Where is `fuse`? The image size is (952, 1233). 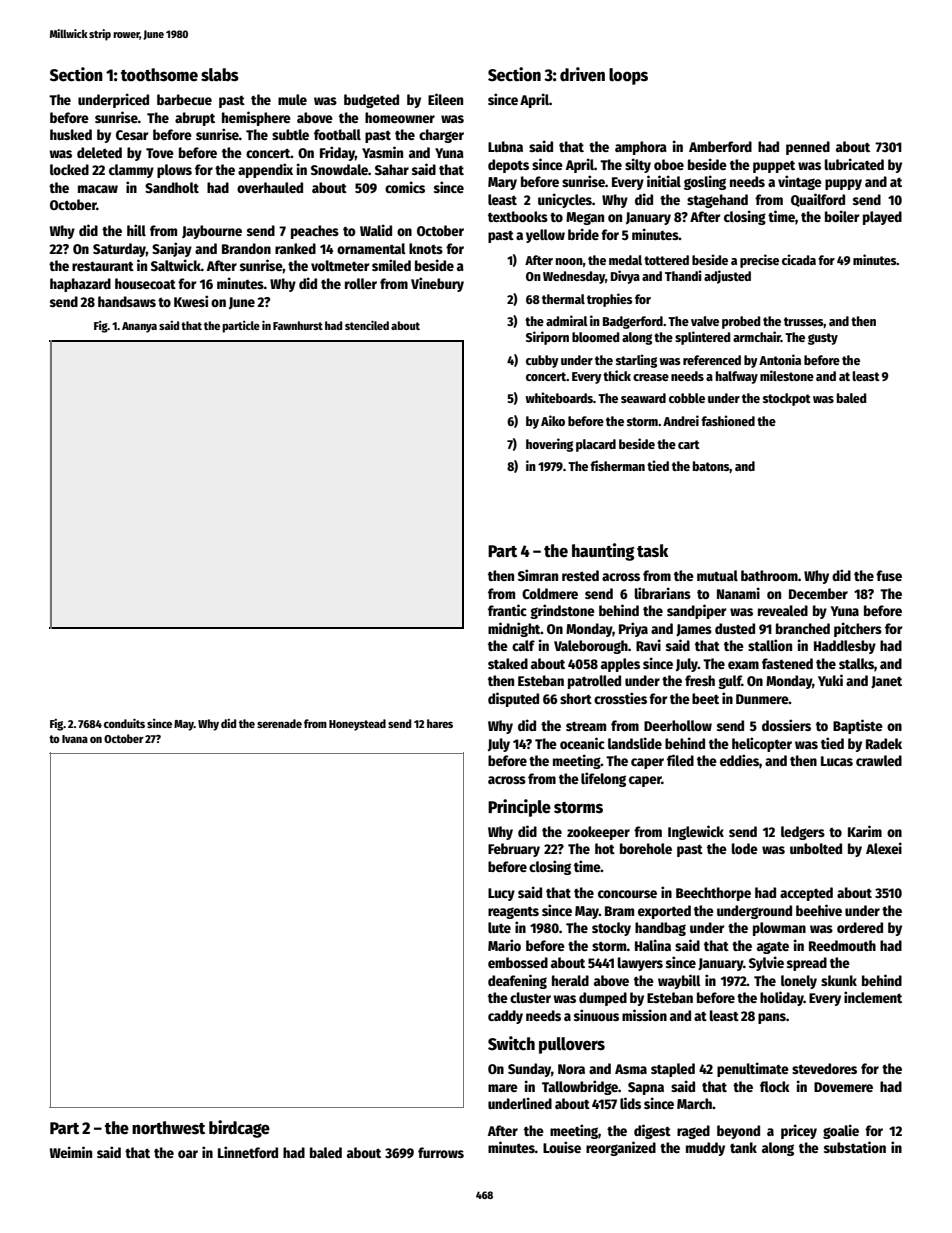 fuse is located at coordinates (889, 575).
